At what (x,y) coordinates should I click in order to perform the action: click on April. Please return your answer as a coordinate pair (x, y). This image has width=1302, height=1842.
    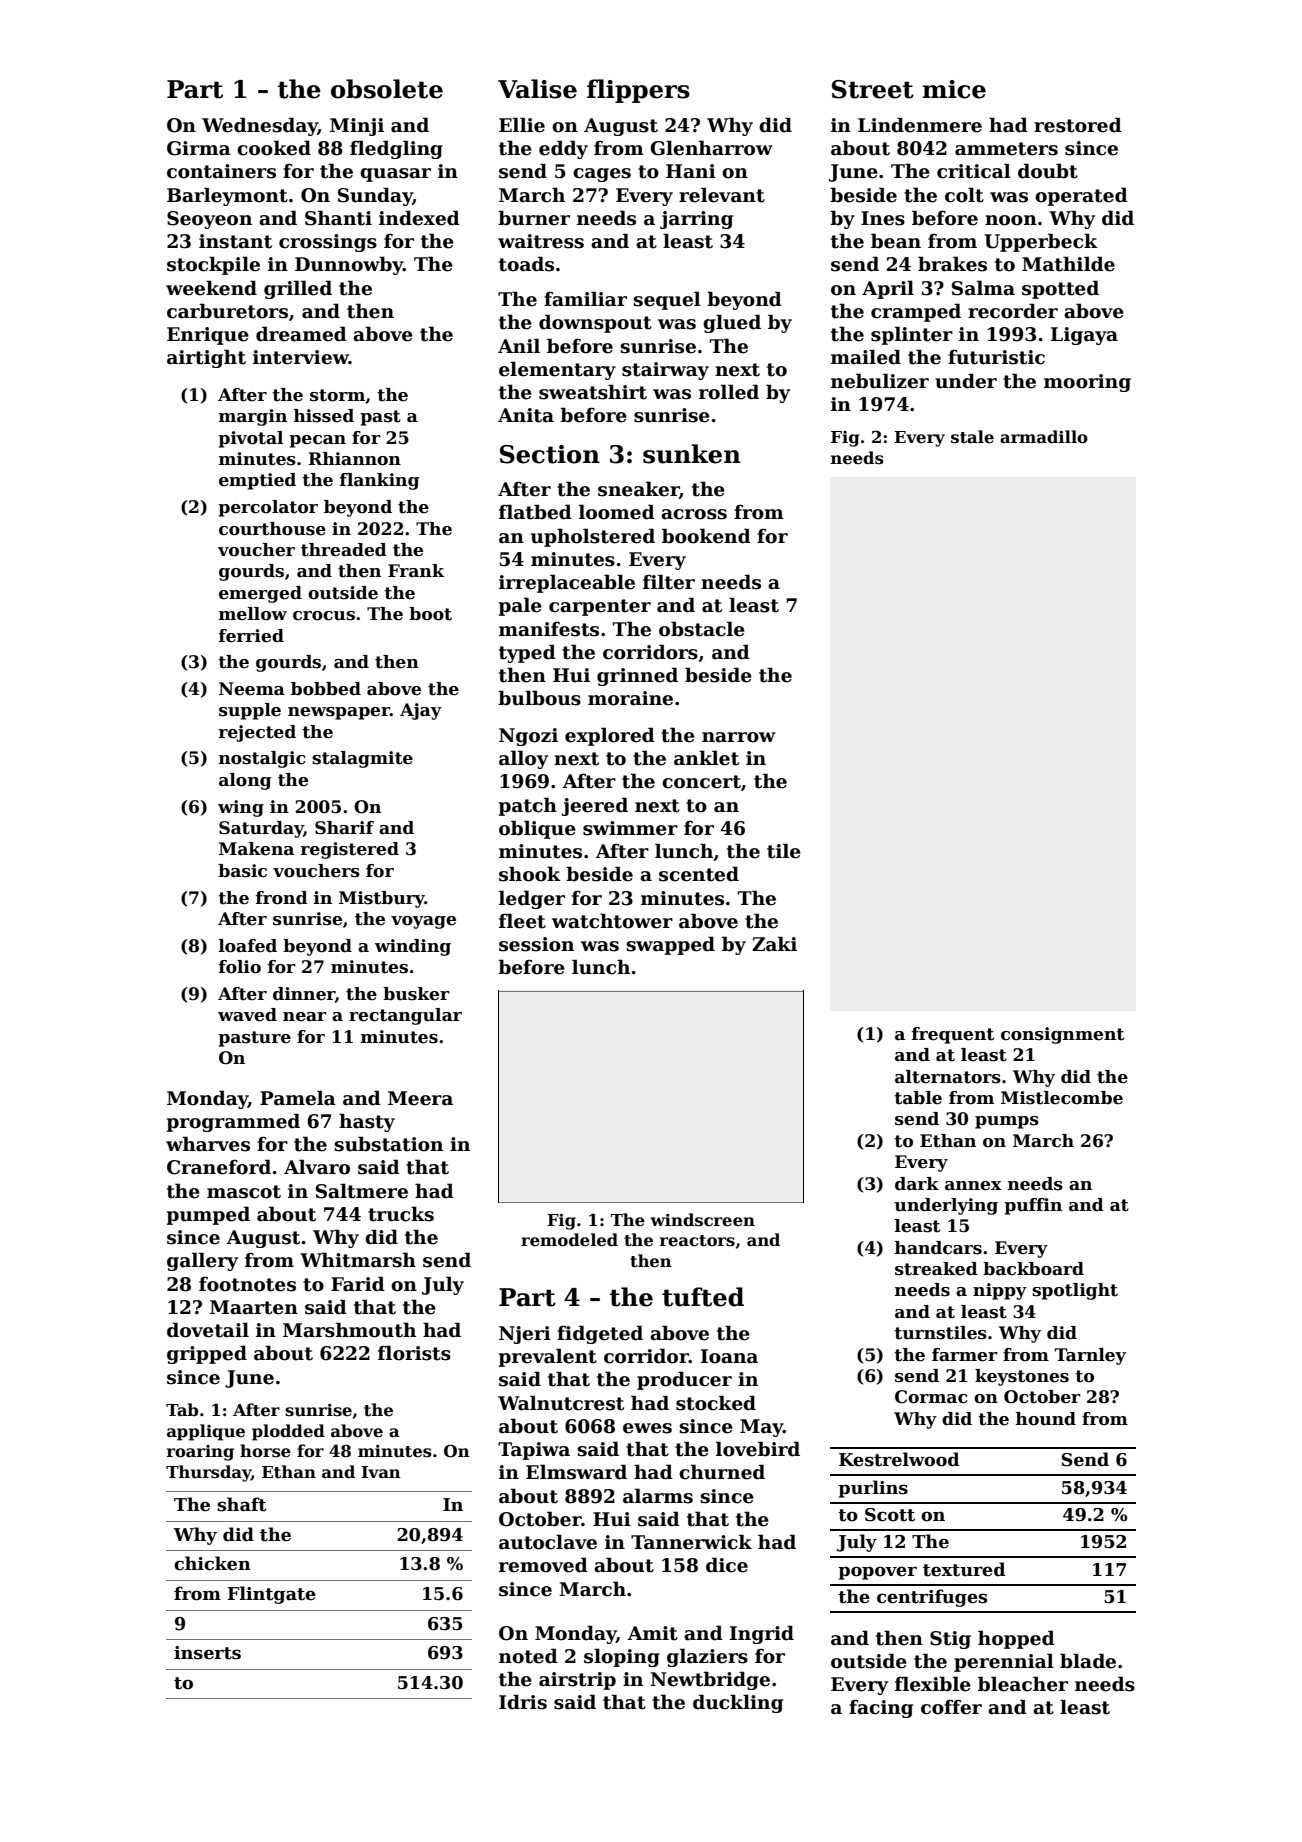
    Looking at the image, I should click on (888, 289).
